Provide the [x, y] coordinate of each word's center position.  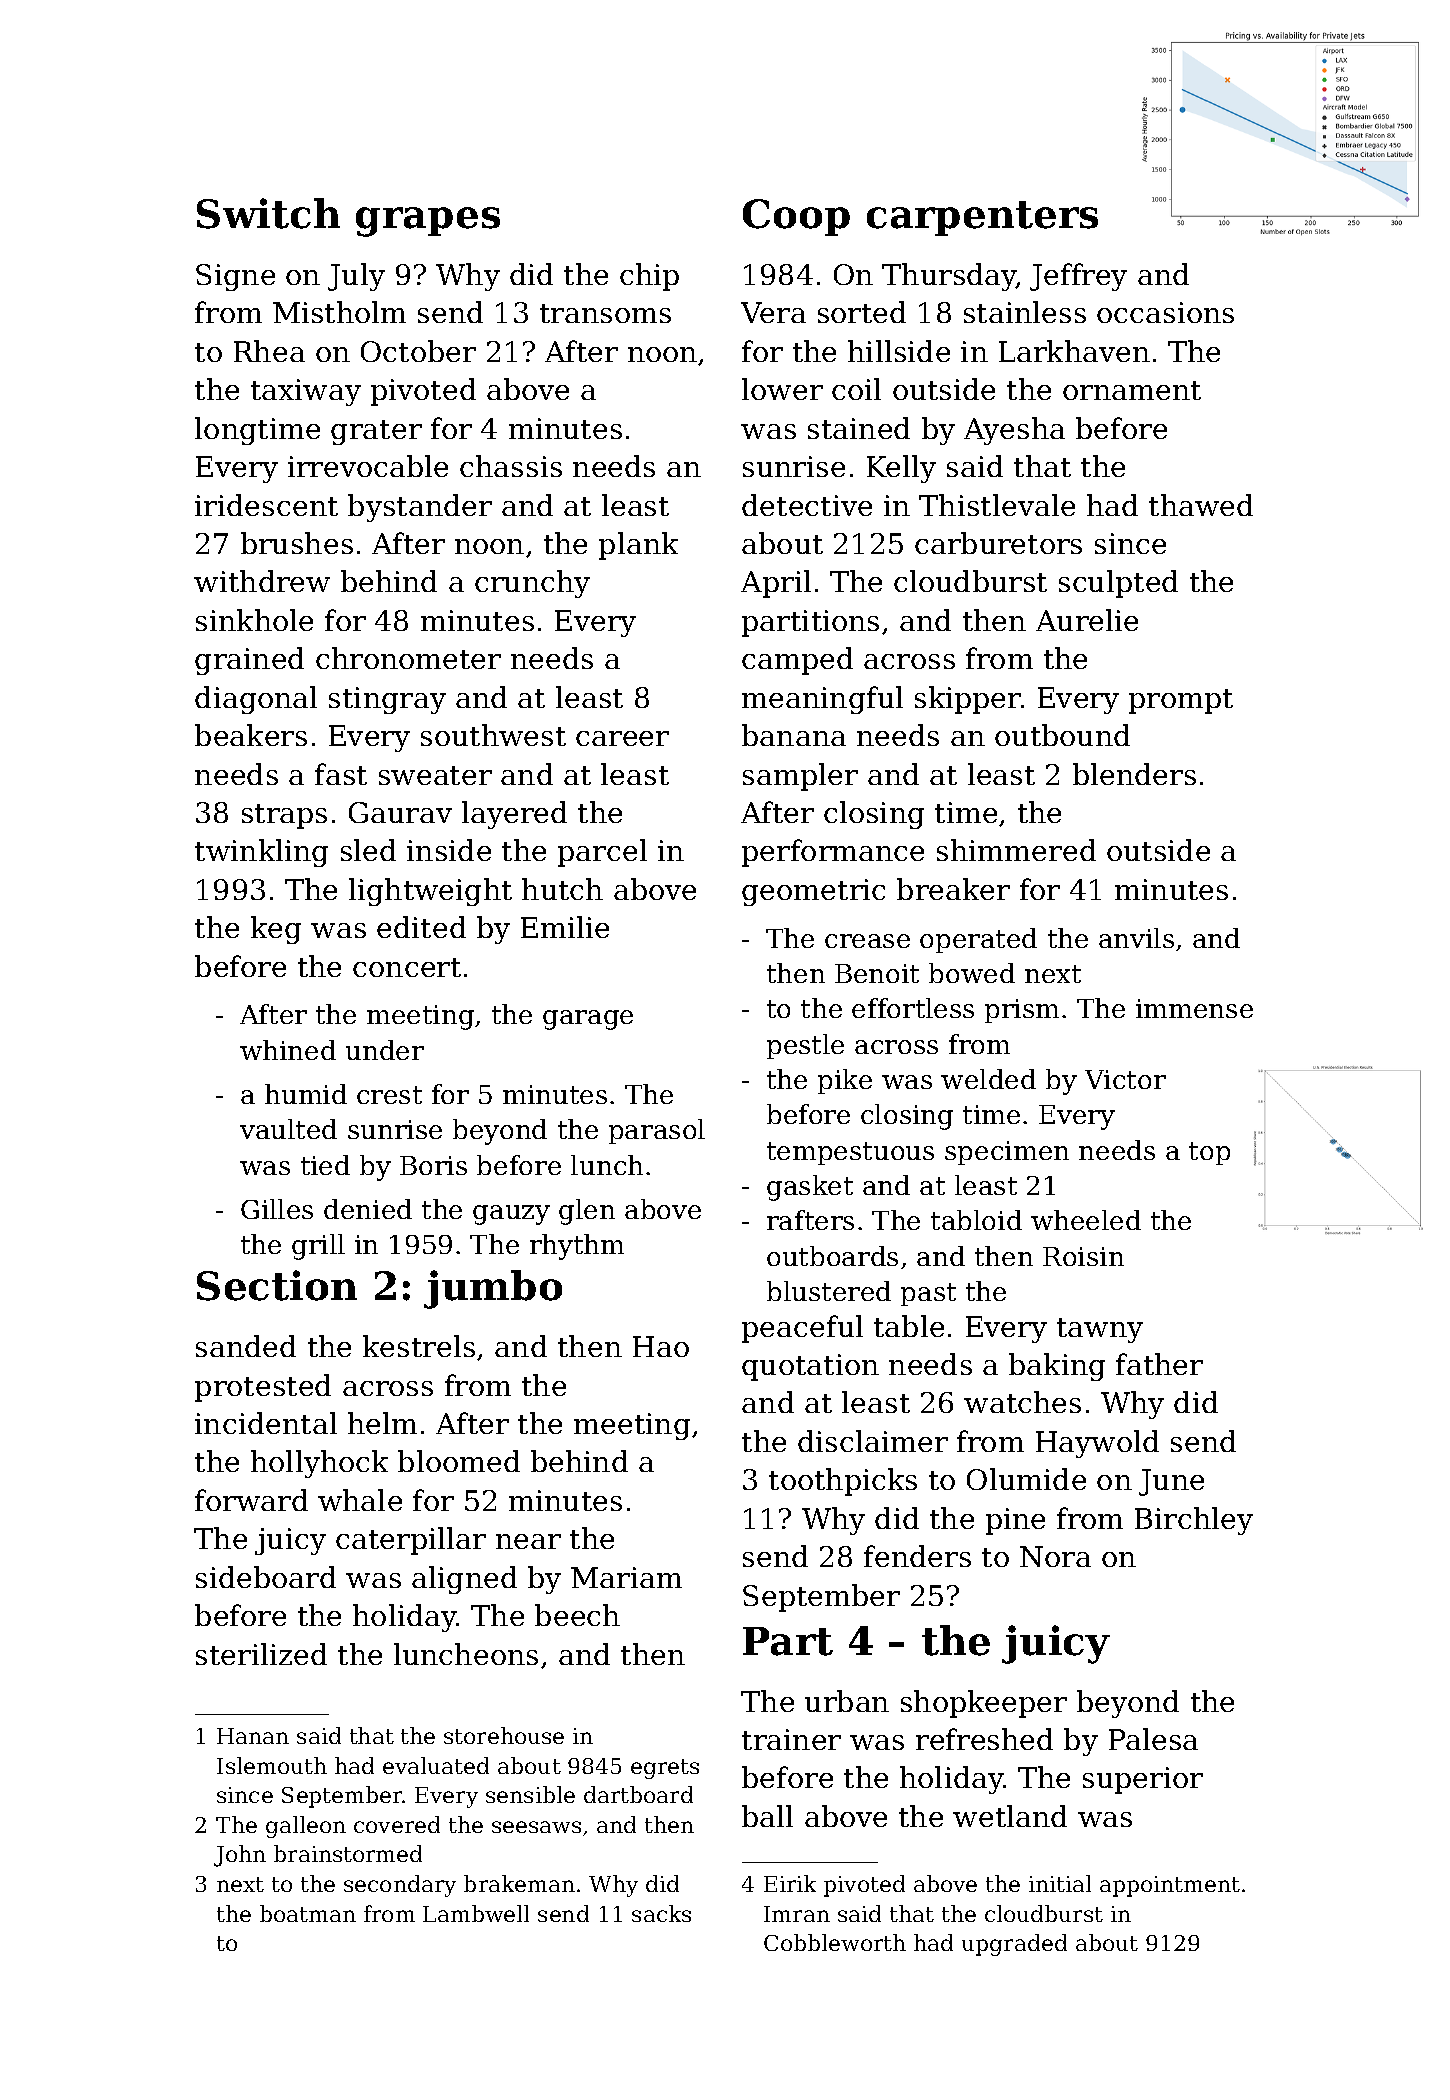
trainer [791, 1739]
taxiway [306, 392]
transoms [605, 313]
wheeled [1086, 1220]
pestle [805, 1046]
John [240, 1856]
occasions [1165, 312]
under [385, 1050]
